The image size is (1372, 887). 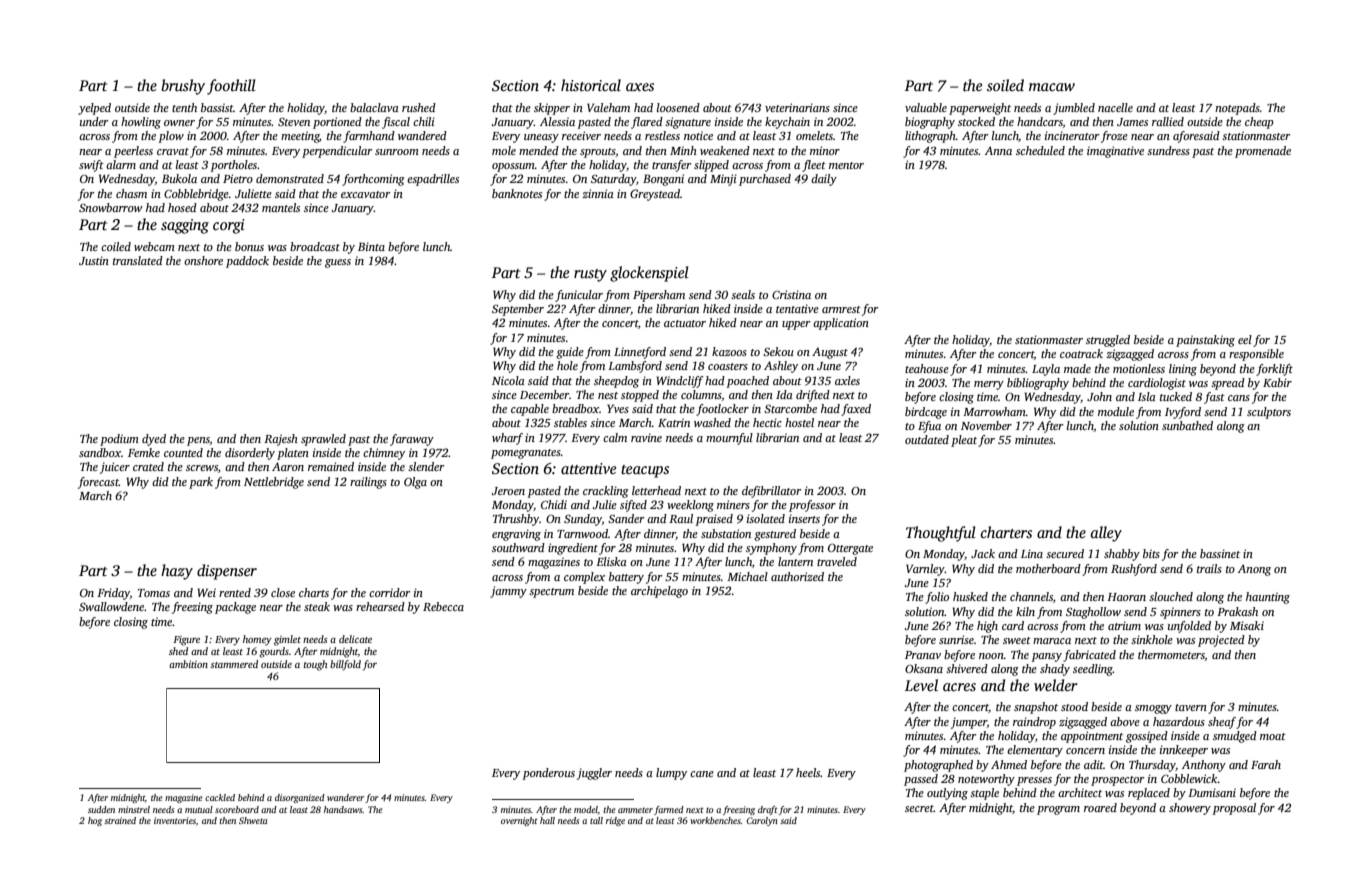 What do you see at coordinates (177, 572) in the image?
I see `hazy` at bounding box center [177, 572].
